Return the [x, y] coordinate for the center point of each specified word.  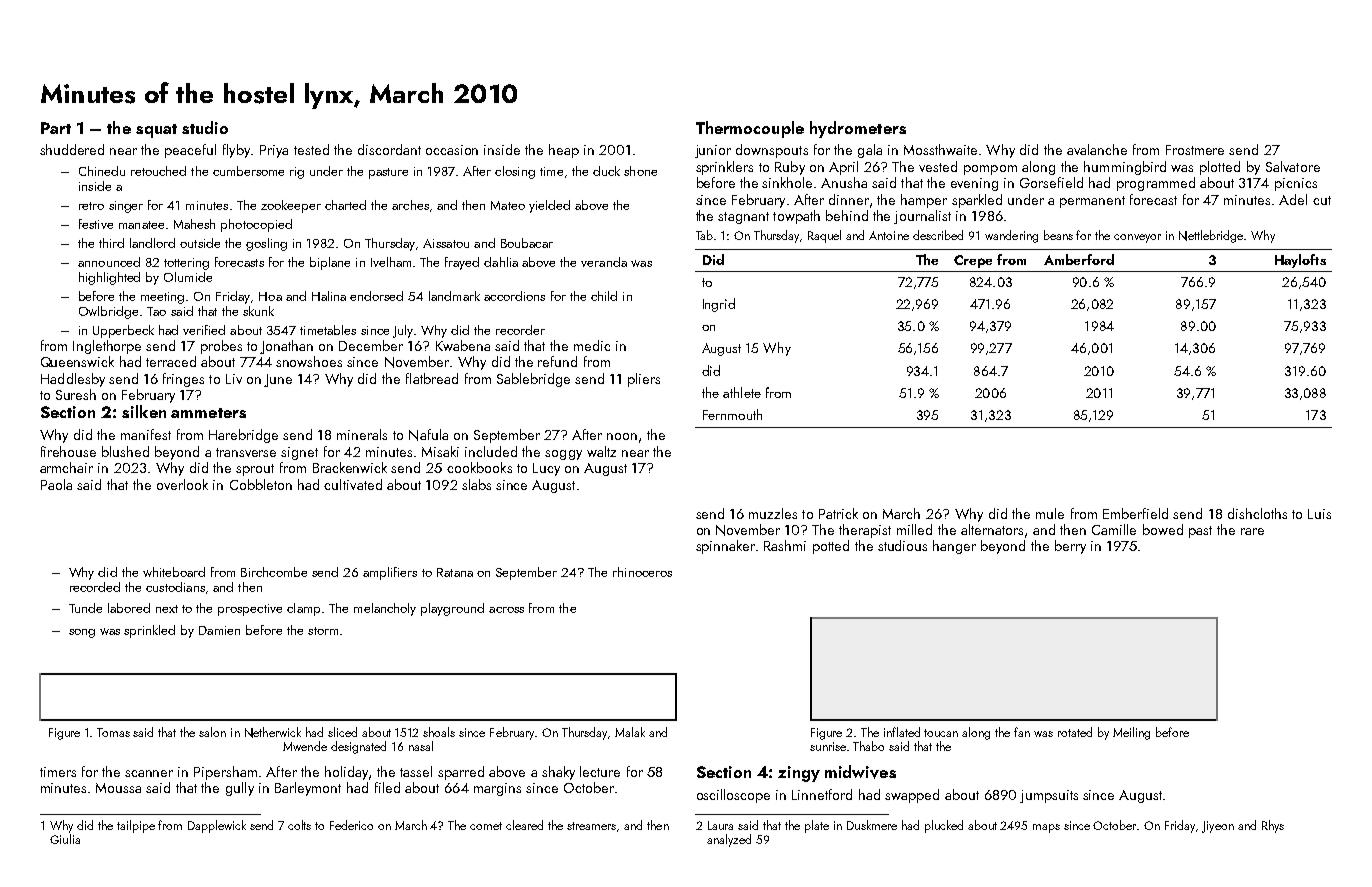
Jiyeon [1218, 827]
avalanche [1097, 149]
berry [1070, 547]
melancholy [385, 609]
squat [156, 131]
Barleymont [308, 789]
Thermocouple [750, 129]
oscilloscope [733, 796]
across [506, 610]
